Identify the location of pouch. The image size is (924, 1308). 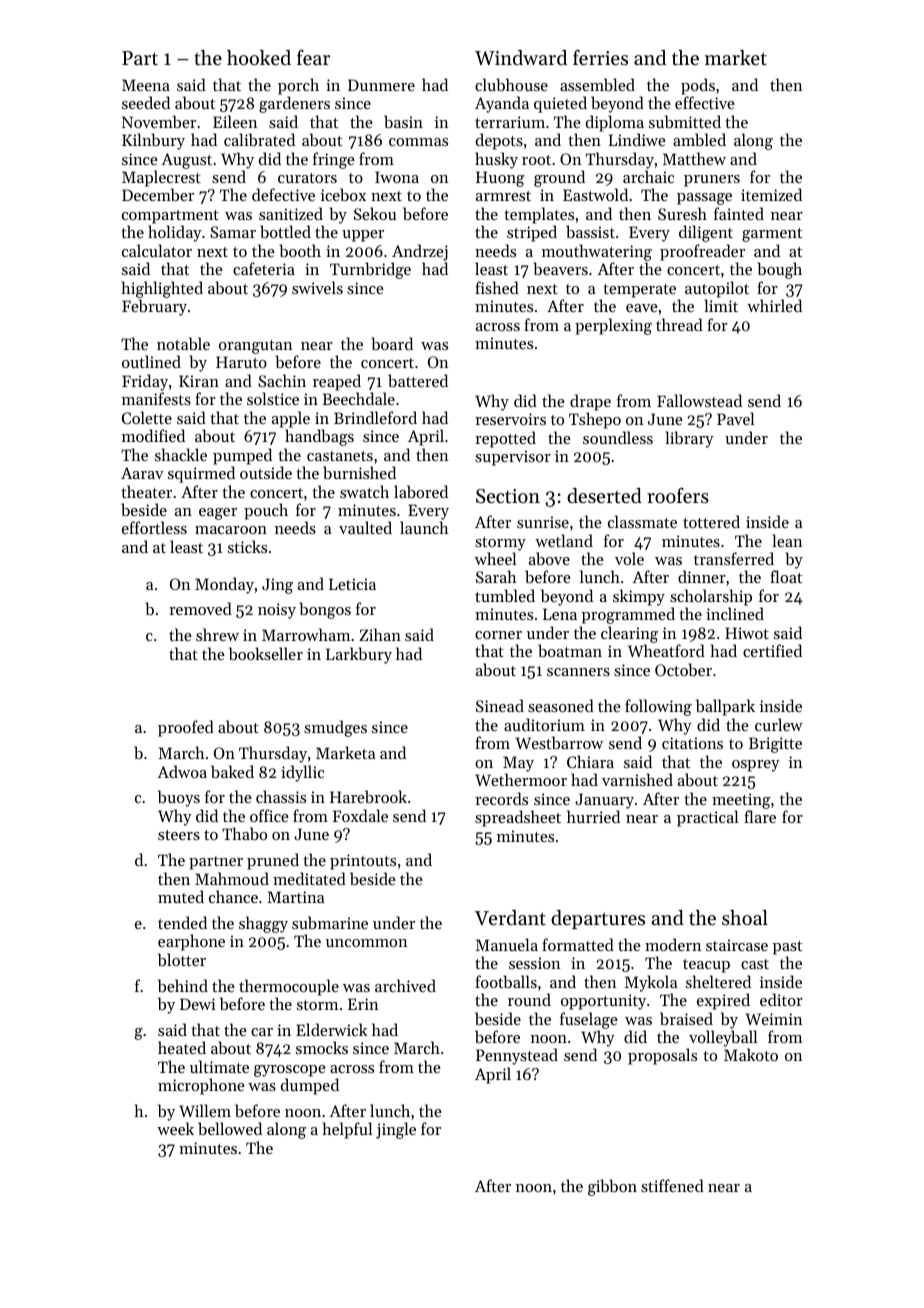
(266, 511).
